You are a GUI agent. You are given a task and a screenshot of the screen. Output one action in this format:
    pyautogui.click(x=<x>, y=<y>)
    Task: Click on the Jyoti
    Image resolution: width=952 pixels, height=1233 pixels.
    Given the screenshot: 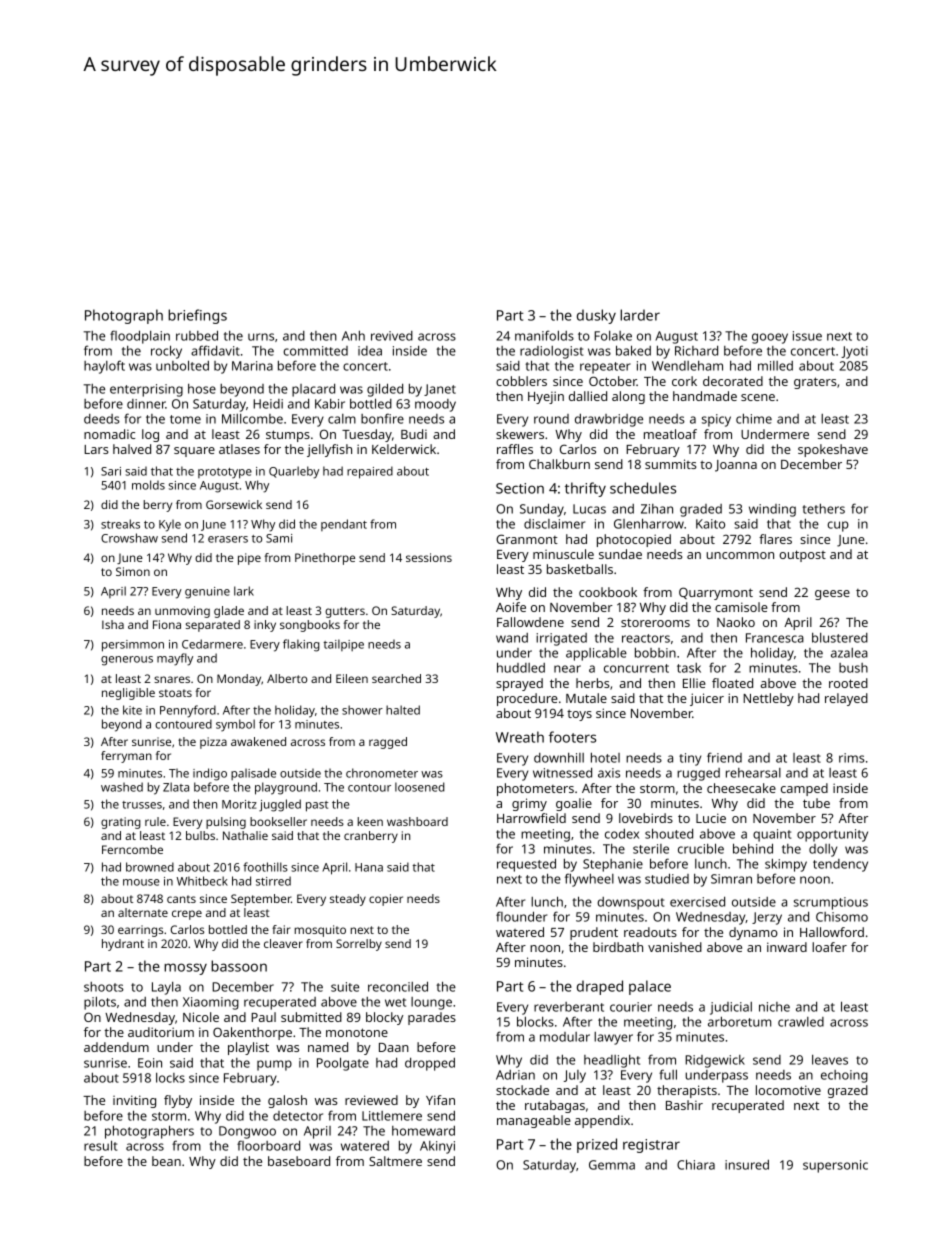 What is the action you would take?
    pyautogui.click(x=854, y=352)
